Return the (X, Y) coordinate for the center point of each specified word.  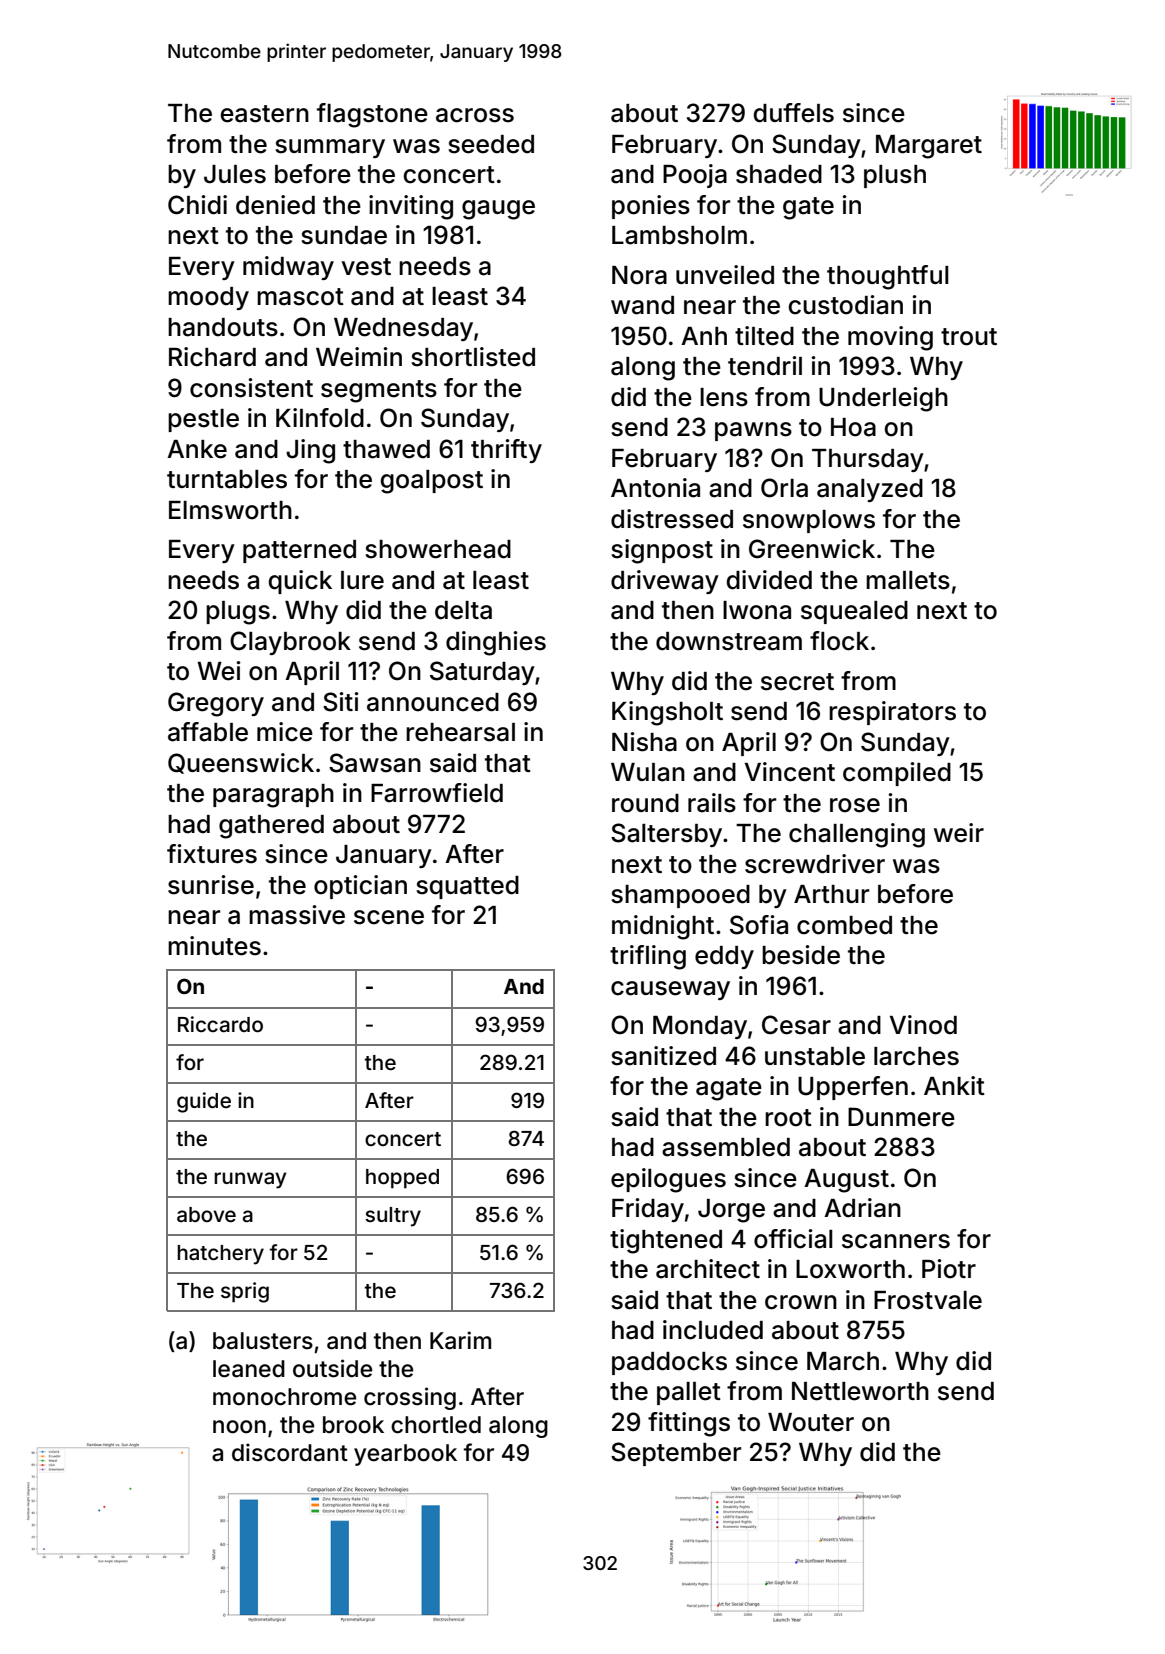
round (645, 803)
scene (389, 917)
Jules (235, 174)
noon (239, 1427)
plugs (238, 613)
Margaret (929, 147)
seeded (491, 144)
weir (959, 833)
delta (463, 610)
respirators (892, 713)
